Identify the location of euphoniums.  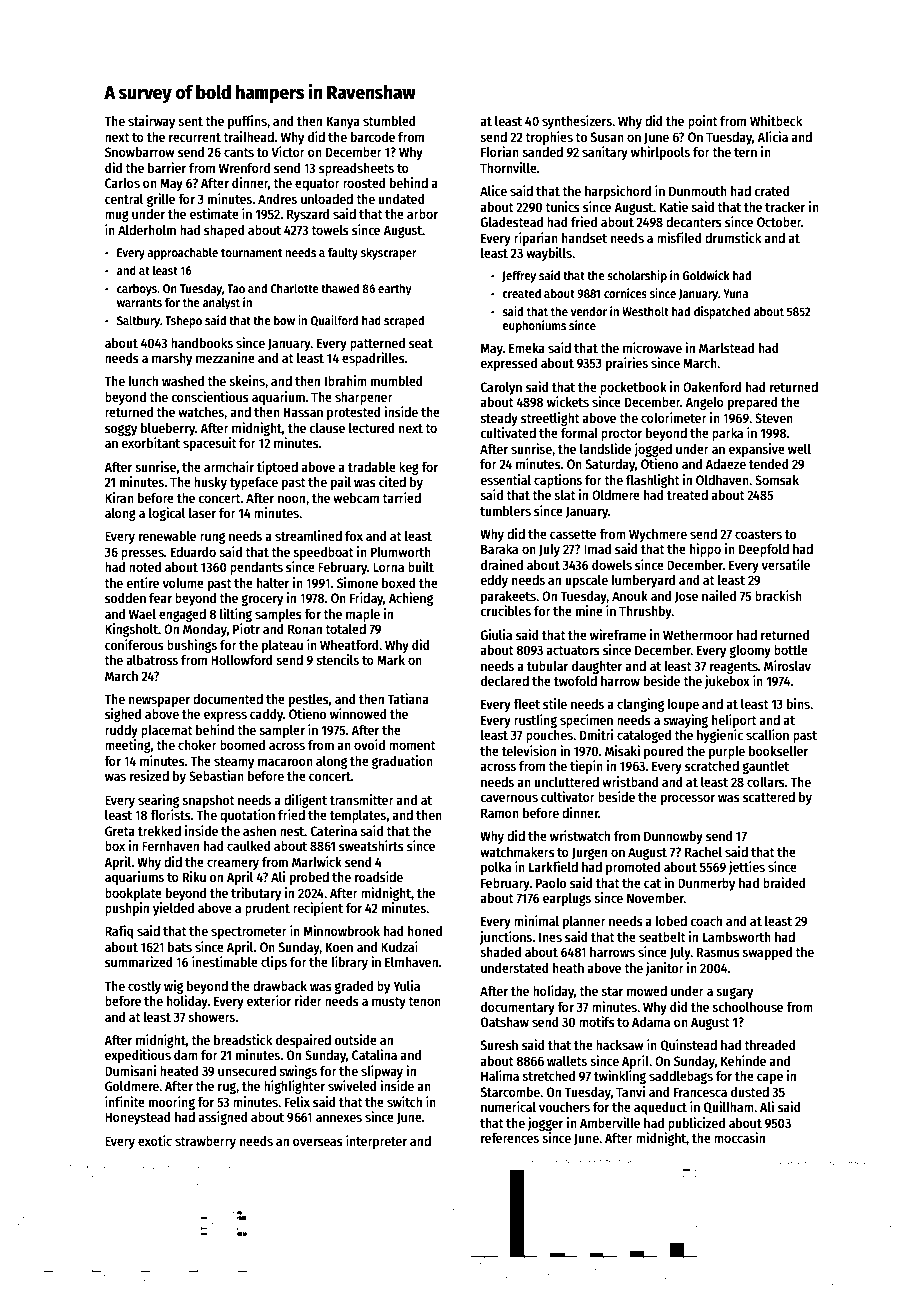
(534, 326).
